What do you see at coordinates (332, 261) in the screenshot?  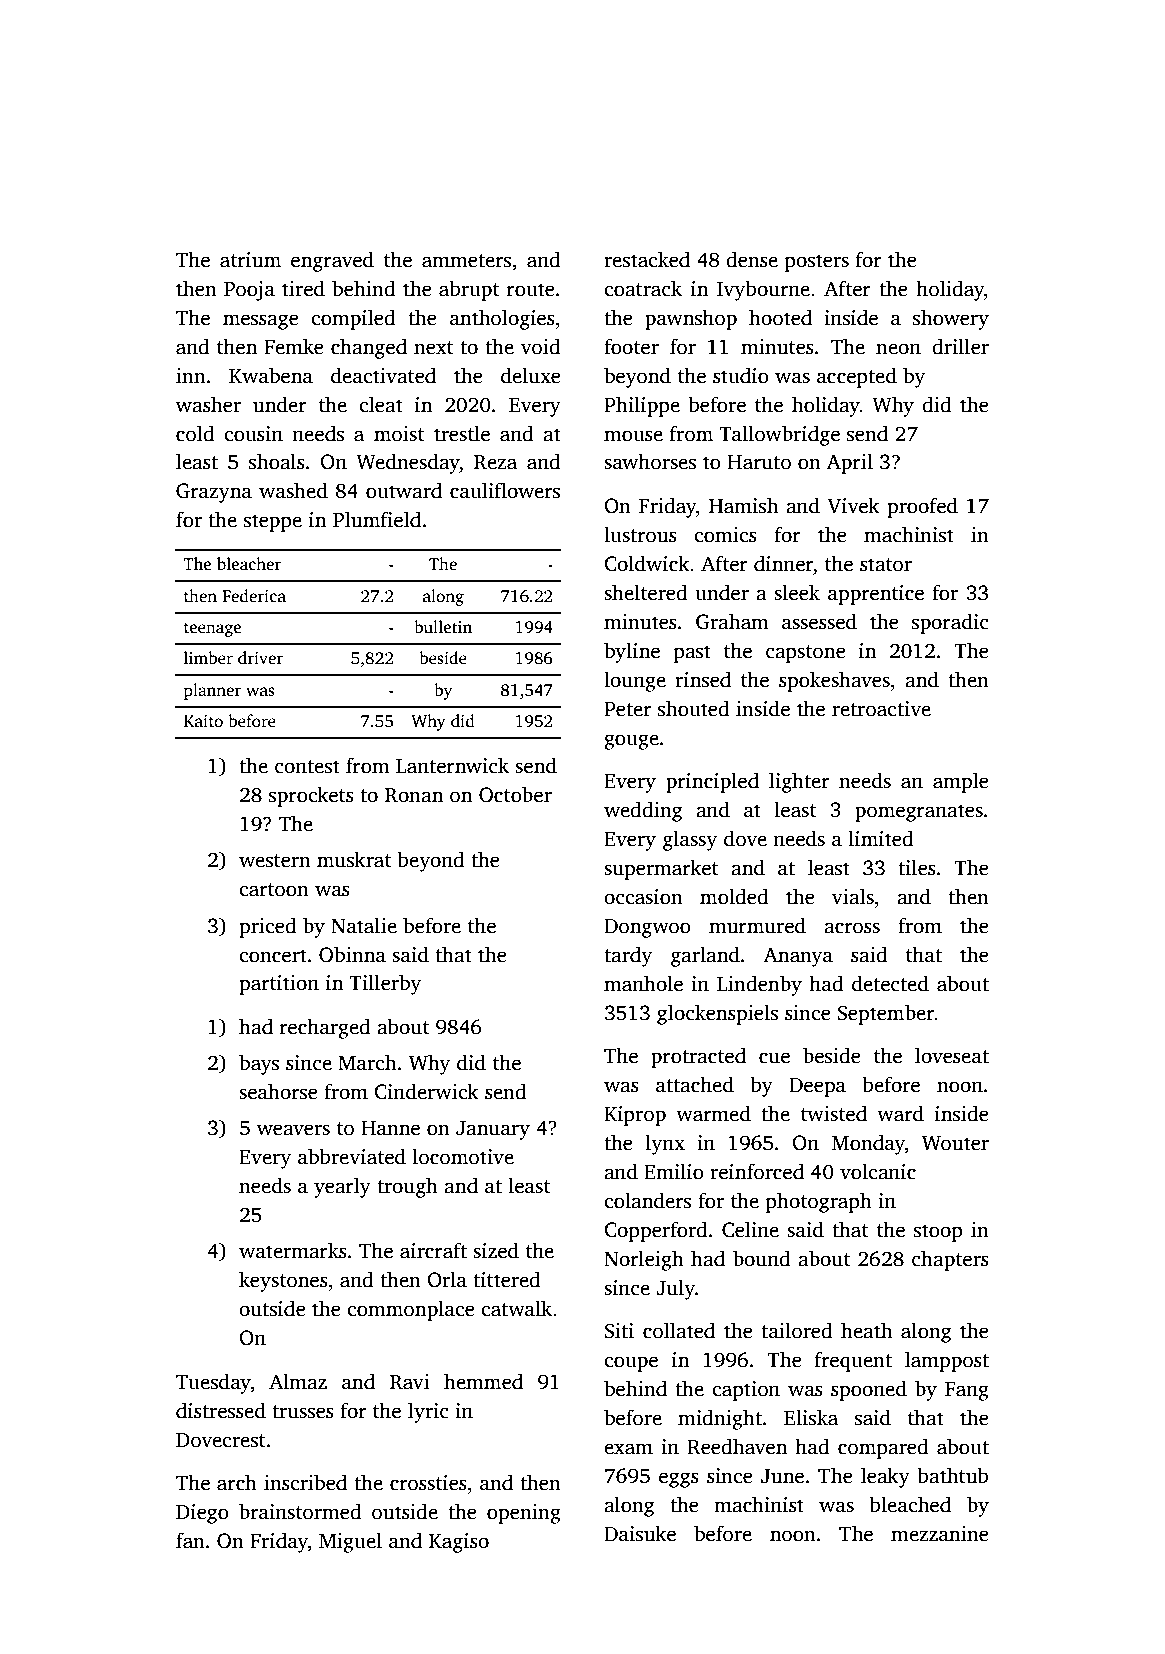 I see `engraved` at bounding box center [332, 261].
